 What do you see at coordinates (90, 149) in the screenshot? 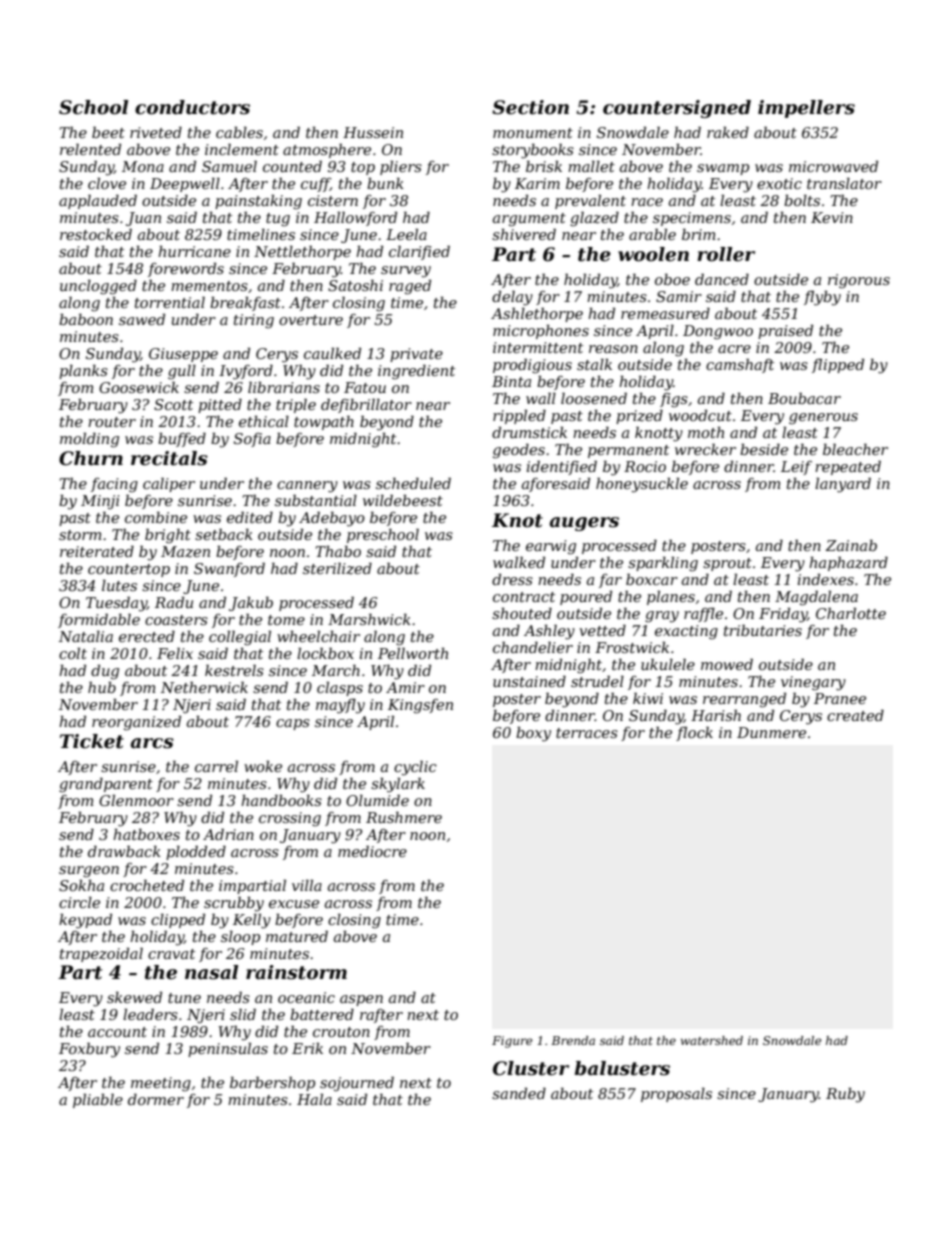
I see `relented` at bounding box center [90, 149].
